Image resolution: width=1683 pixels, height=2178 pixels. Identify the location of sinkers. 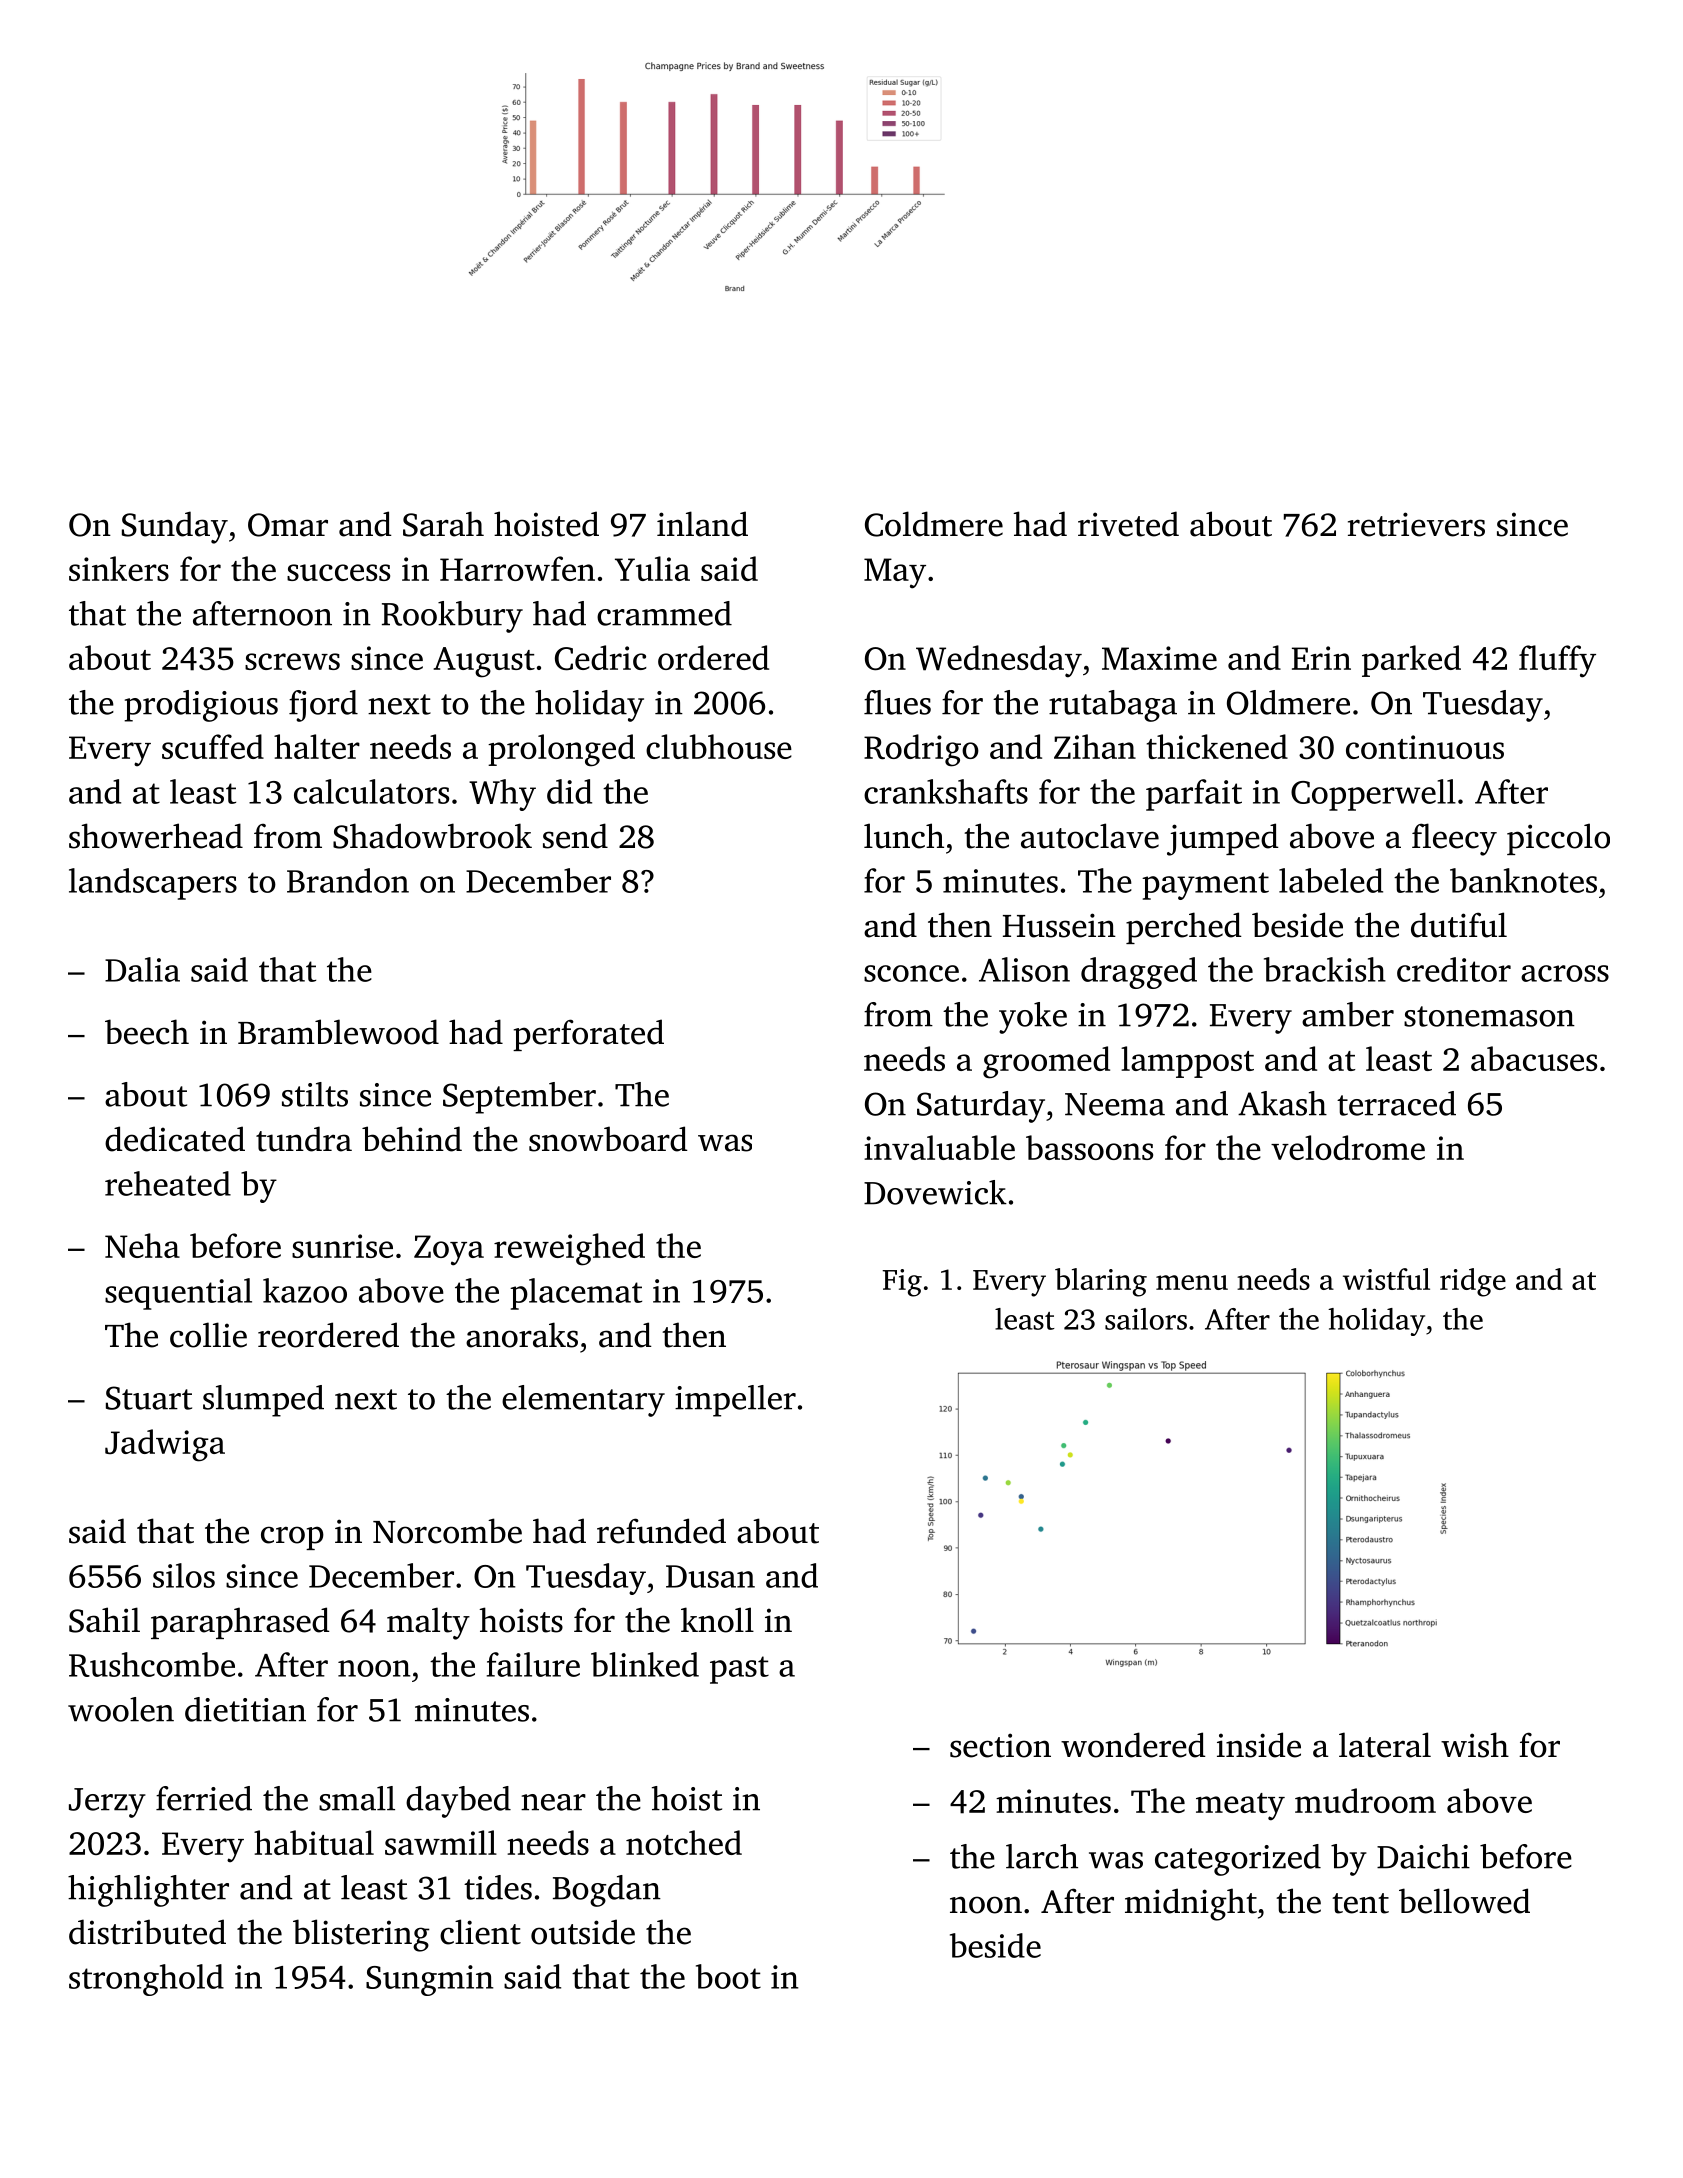
(119, 568).
